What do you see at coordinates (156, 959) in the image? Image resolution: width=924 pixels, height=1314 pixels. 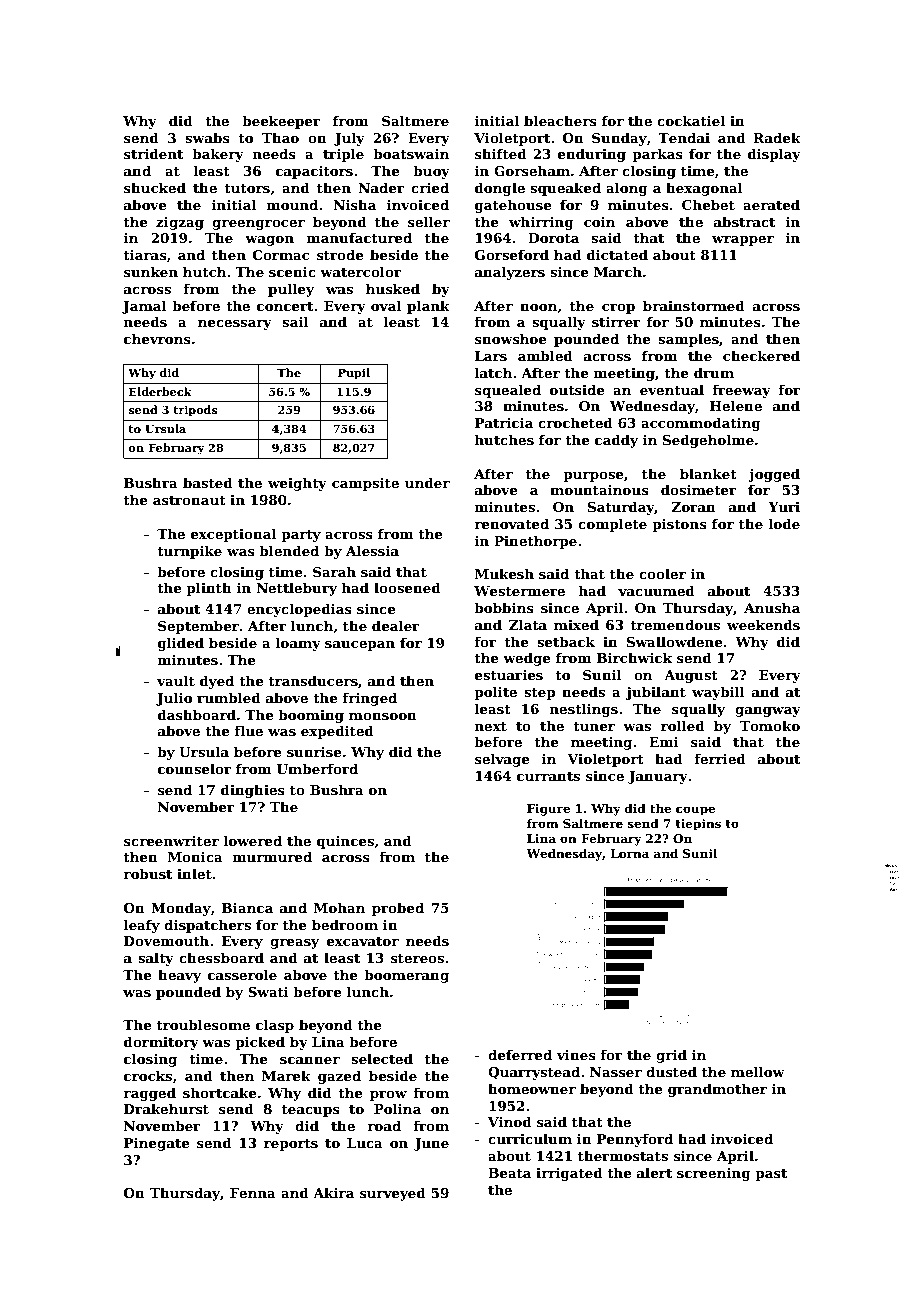 I see `salty` at bounding box center [156, 959].
